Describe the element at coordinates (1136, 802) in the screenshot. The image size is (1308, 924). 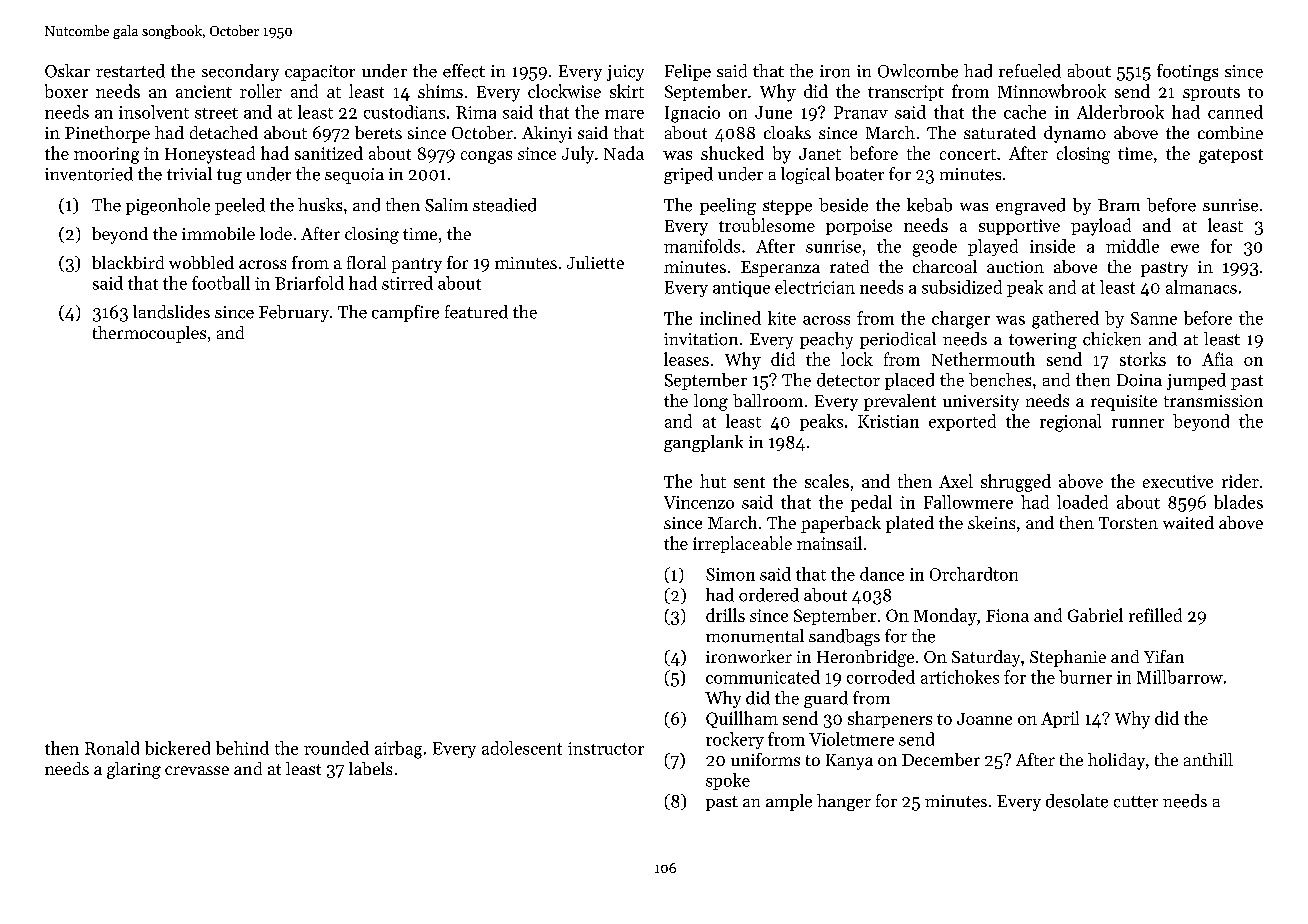
I see `cutter` at that location.
